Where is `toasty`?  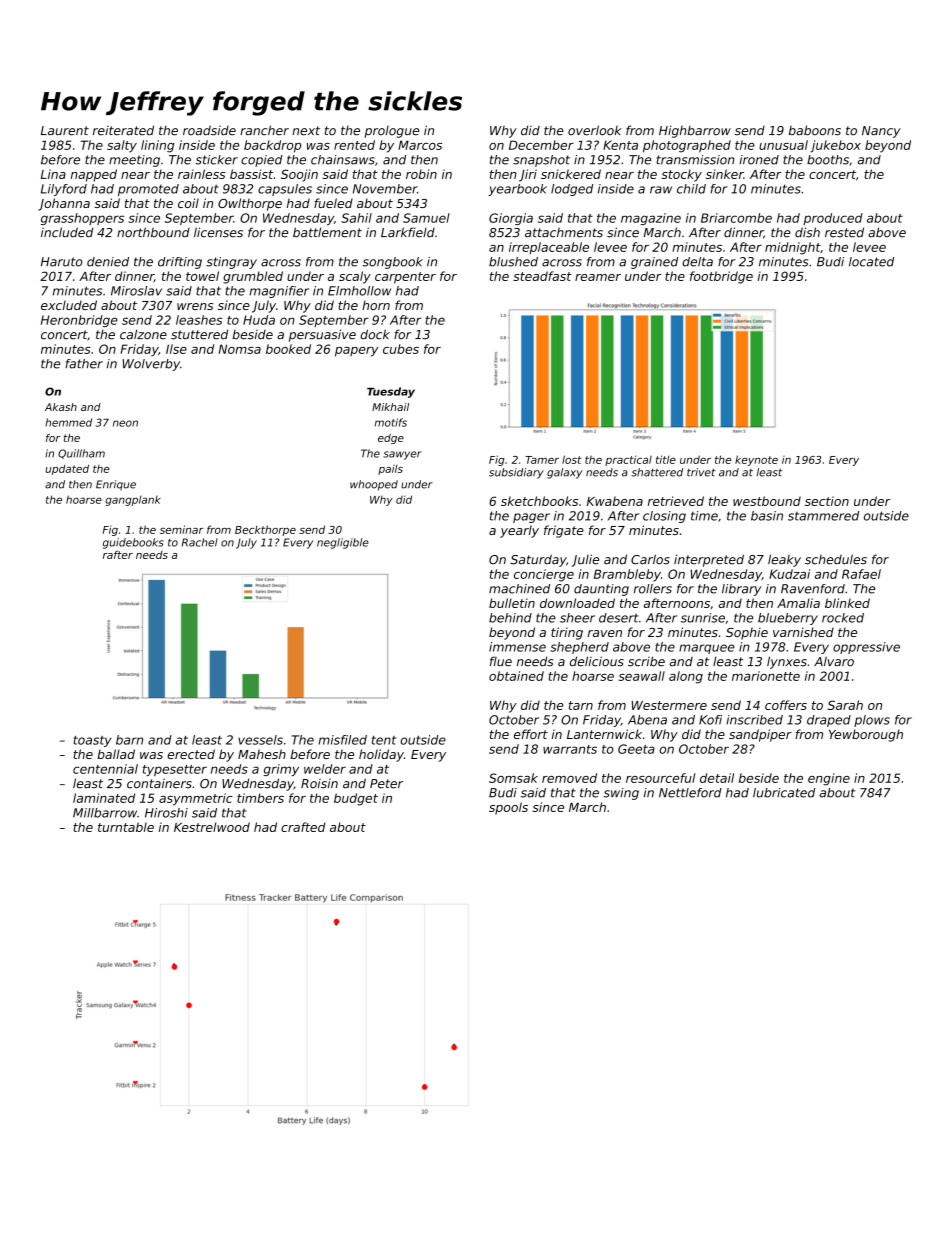 toasty is located at coordinates (92, 741).
